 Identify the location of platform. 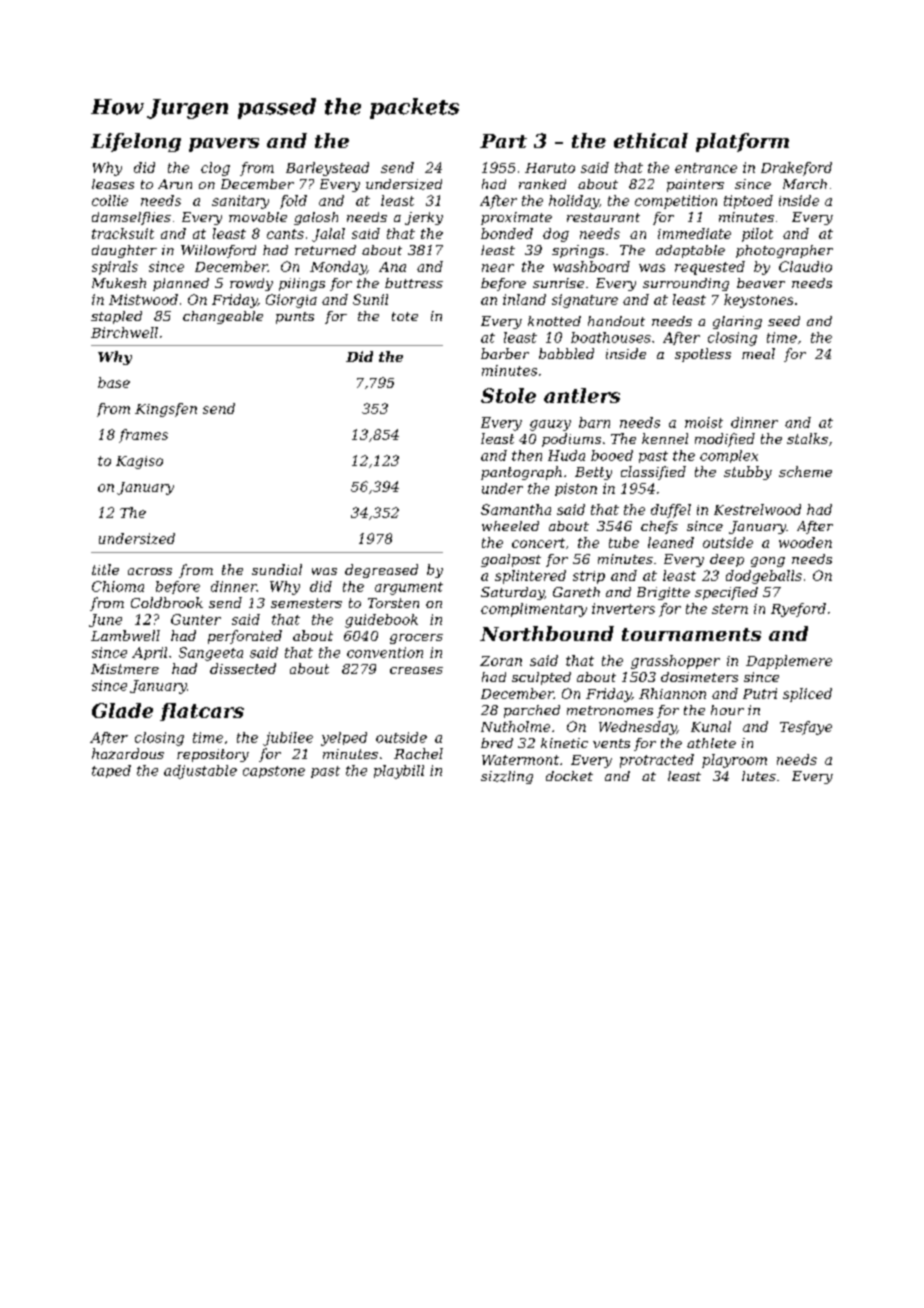
(742, 142).
